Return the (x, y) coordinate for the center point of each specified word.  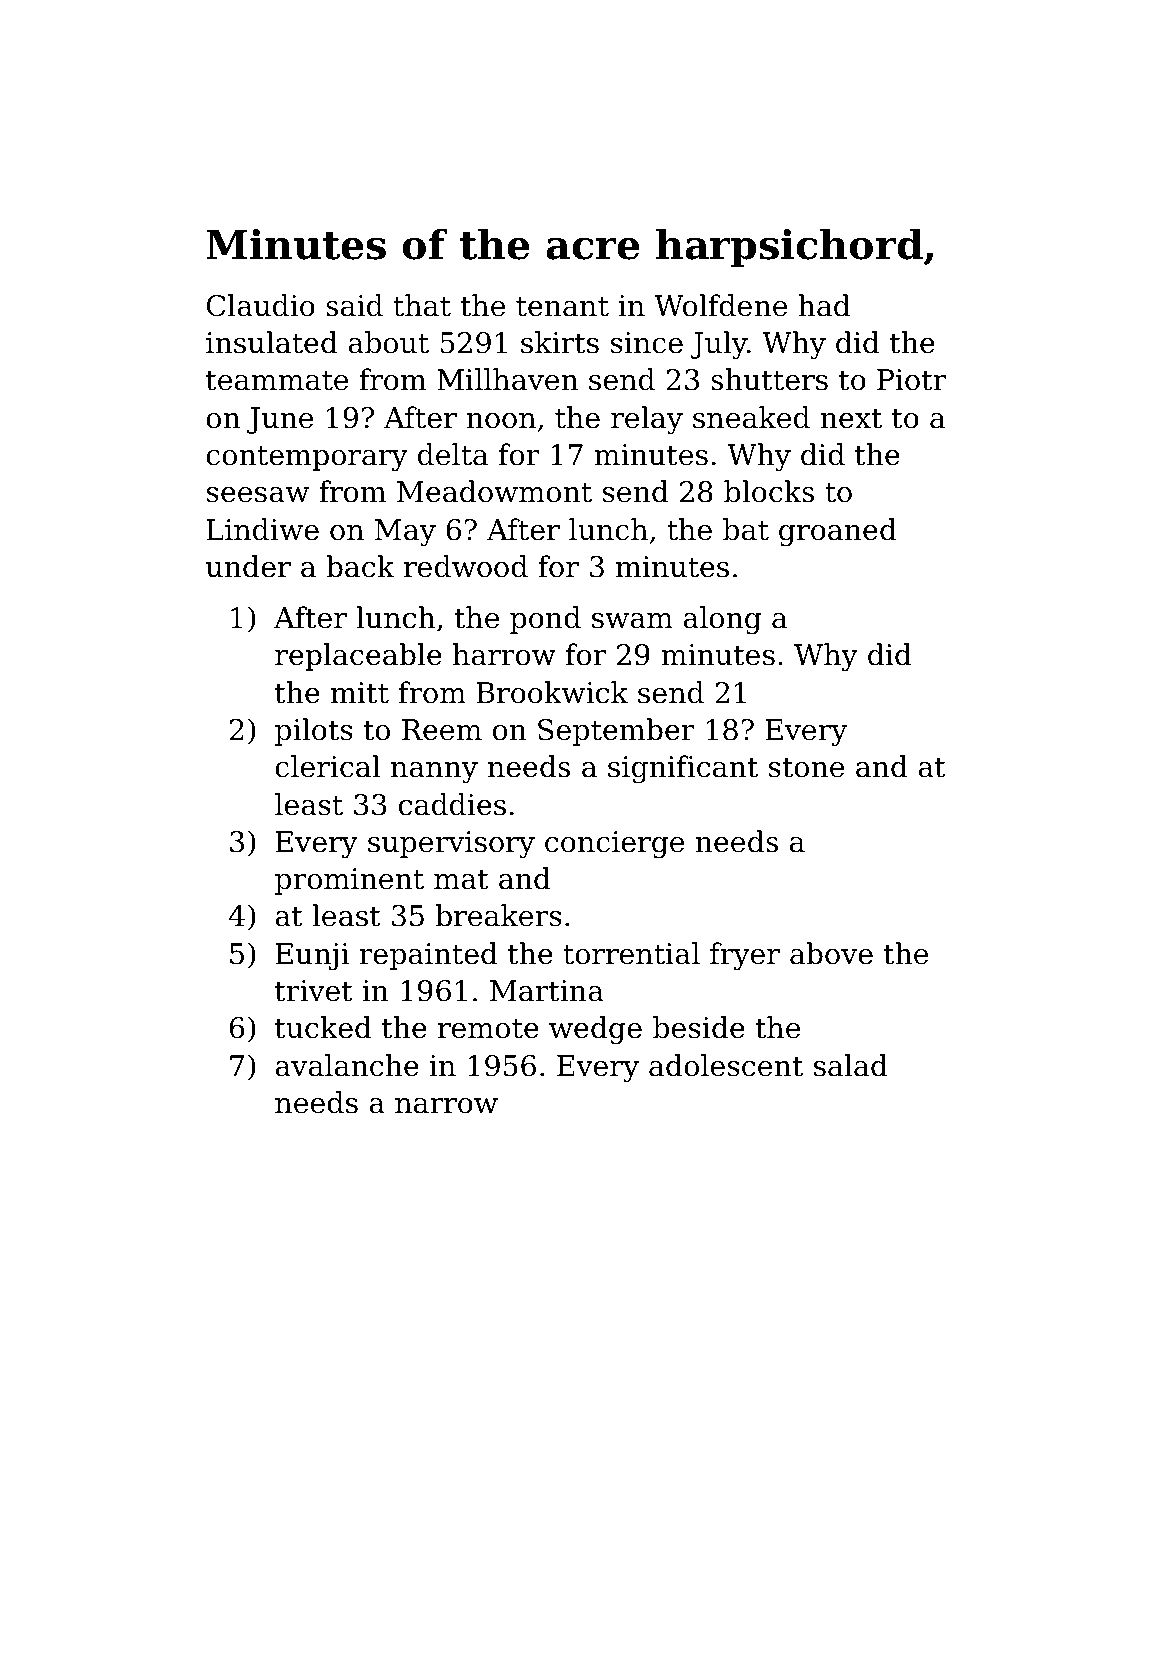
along (722, 620)
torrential (631, 953)
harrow (504, 654)
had (824, 305)
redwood (466, 566)
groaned (838, 532)
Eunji (312, 957)
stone (806, 767)
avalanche (347, 1065)
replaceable (358, 657)
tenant (562, 306)
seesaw (258, 495)
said (354, 305)
